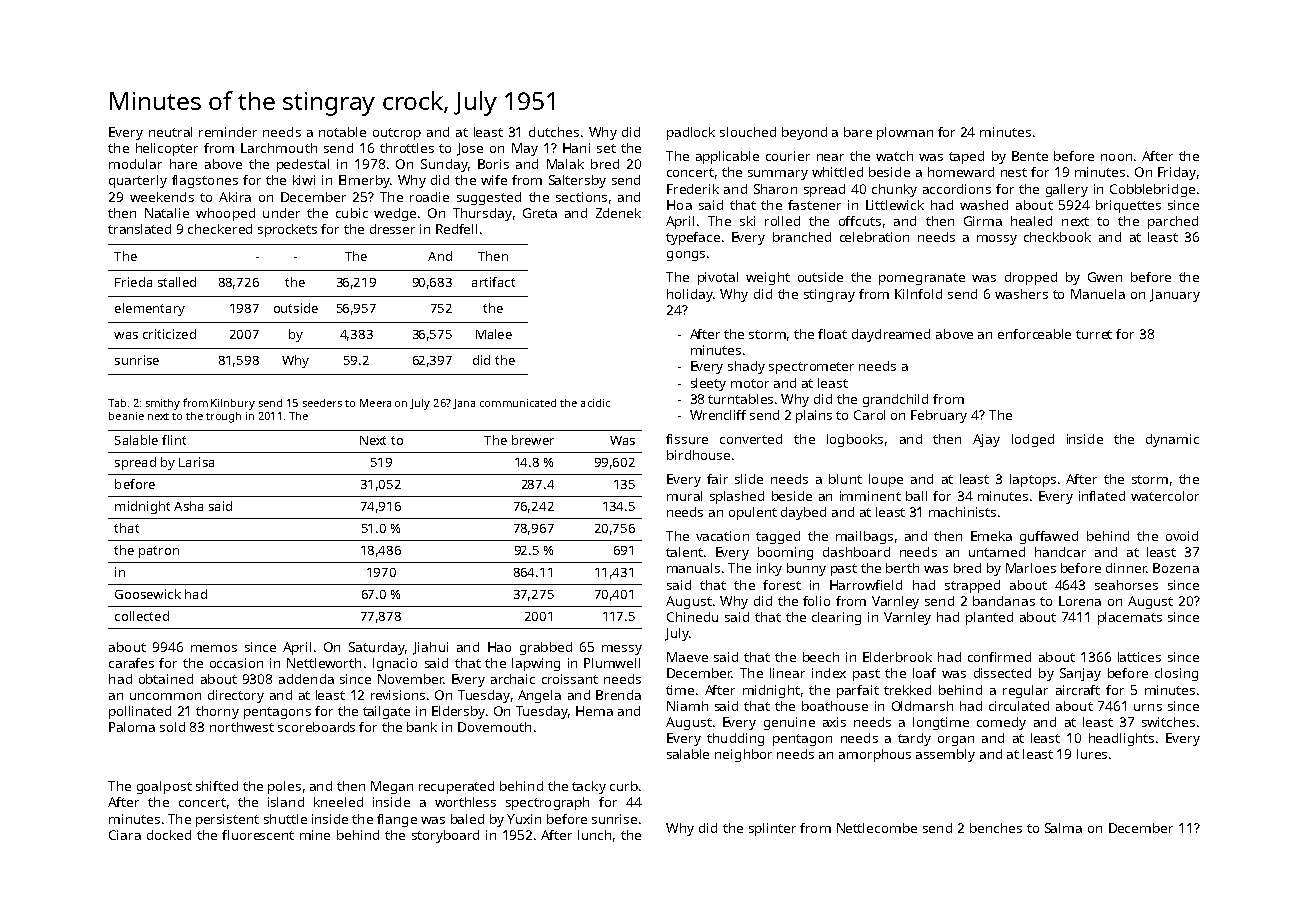 Image resolution: width=1308 pixels, height=924 pixels. I want to click on comedy, so click(1001, 723).
